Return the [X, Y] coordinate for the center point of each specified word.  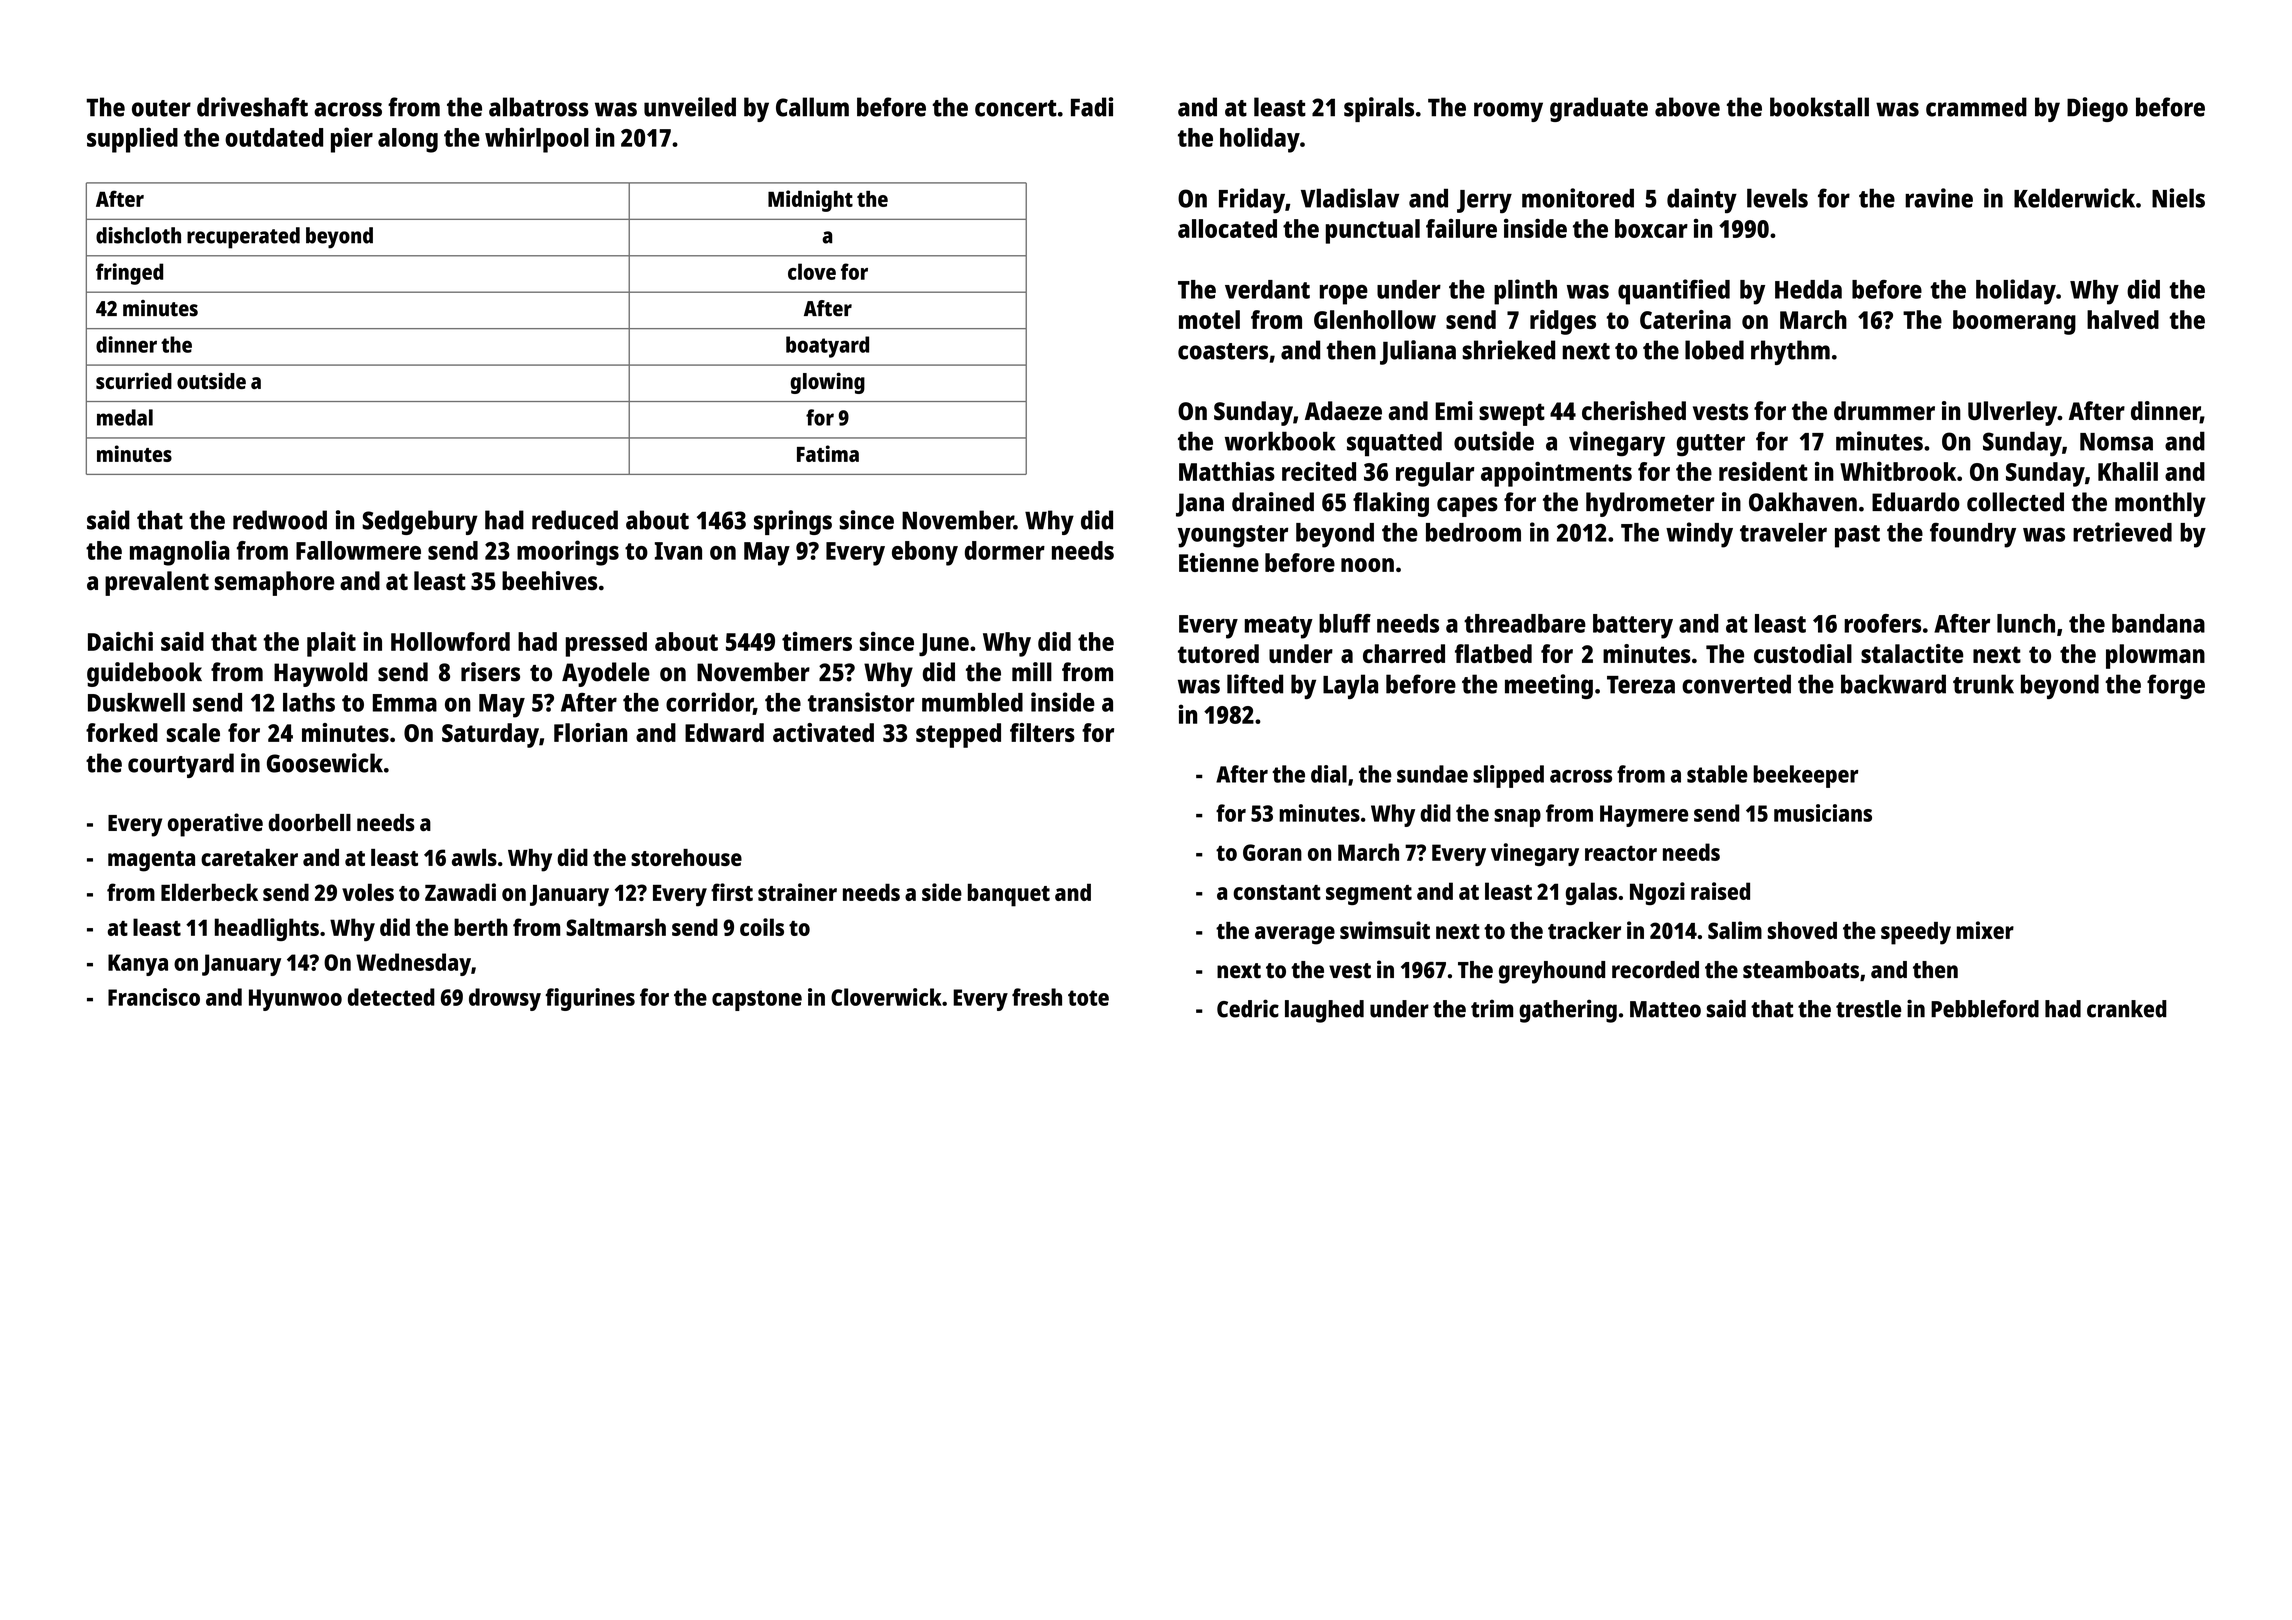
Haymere [1644, 816]
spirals [1379, 109]
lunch [2026, 623]
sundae [1432, 774]
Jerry [1484, 202]
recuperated [243, 238]
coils [762, 927]
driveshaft [252, 107]
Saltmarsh [616, 927]
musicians [1823, 813]
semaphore [274, 583]
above [1687, 107]
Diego [2097, 109]
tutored [1218, 653]
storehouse [686, 857]
